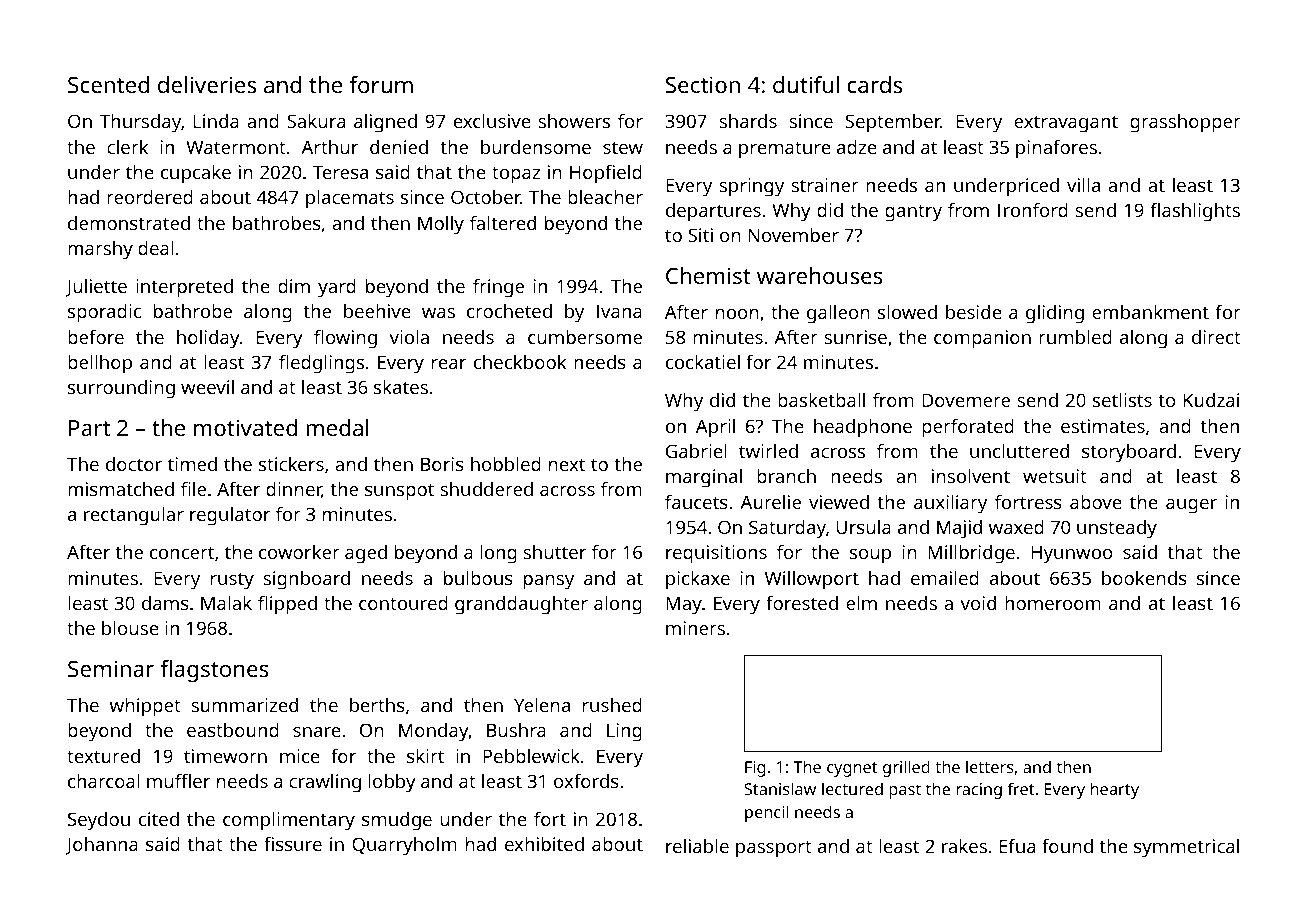  What do you see at coordinates (554, 552) in the document?
I see `shutter` at bounding box center [554, 552].
